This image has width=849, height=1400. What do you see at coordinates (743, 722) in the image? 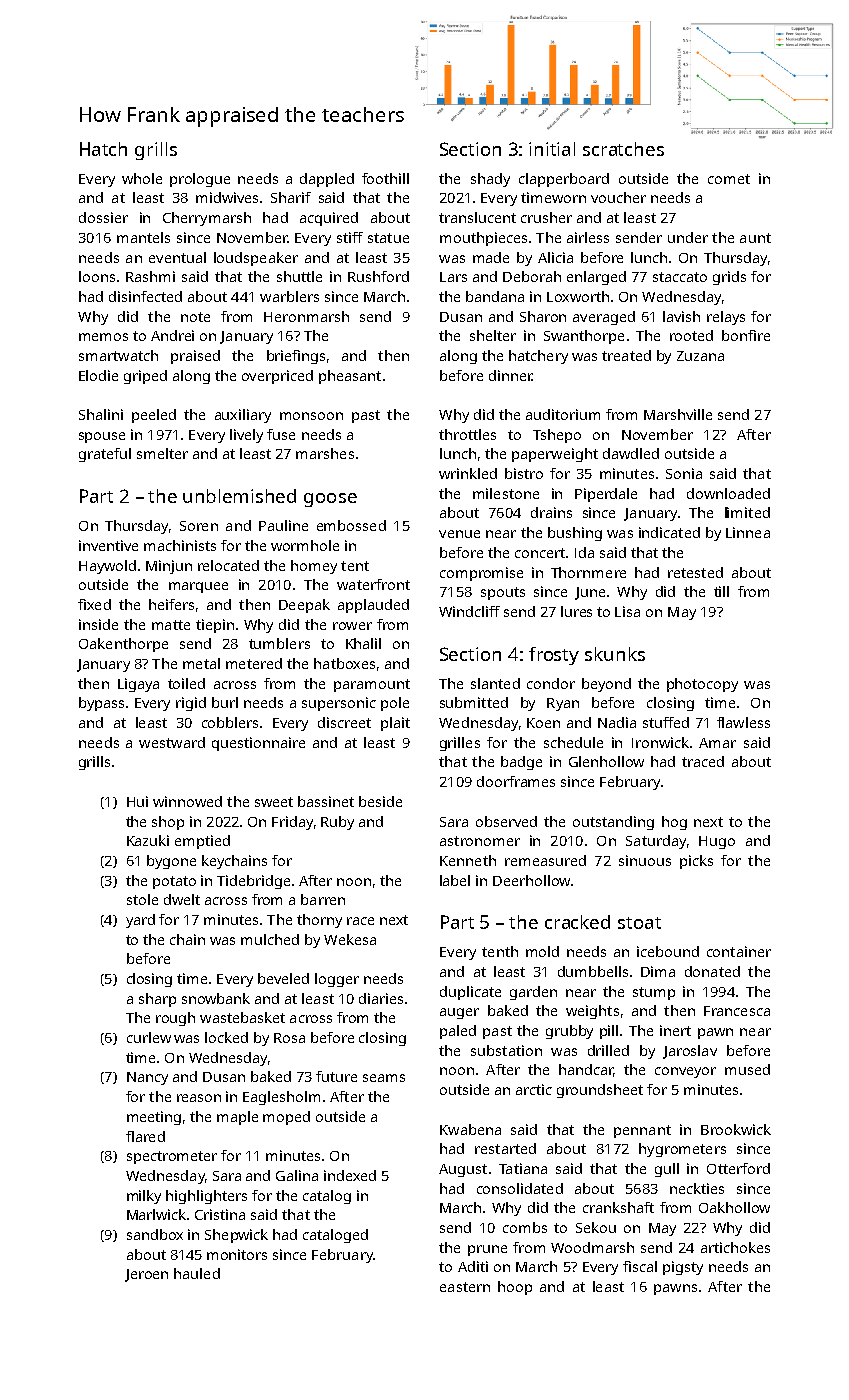
I see `flawless` at bounding box center [743, 722].
